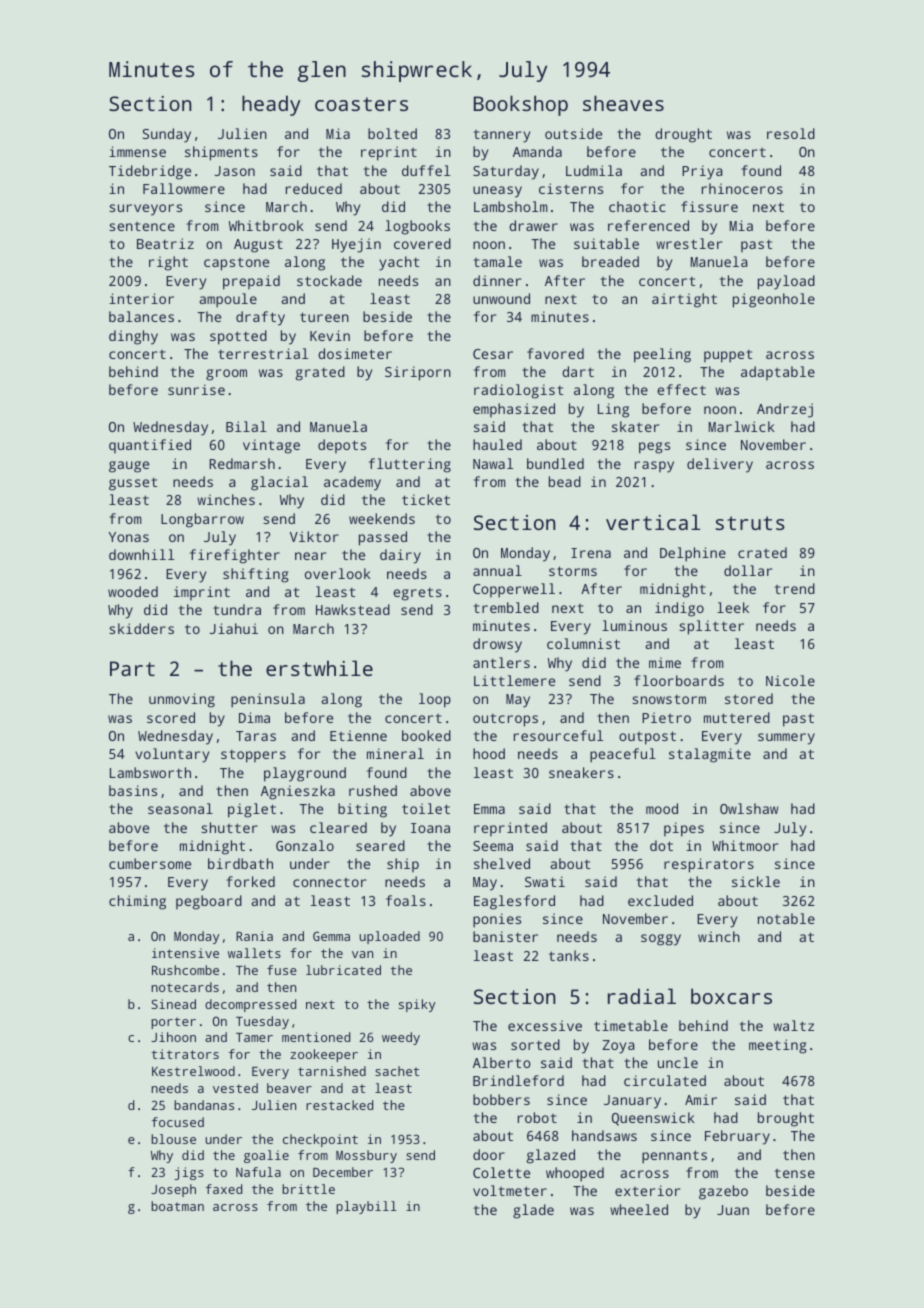  I want to click on goalie, so click(266, 1156).
